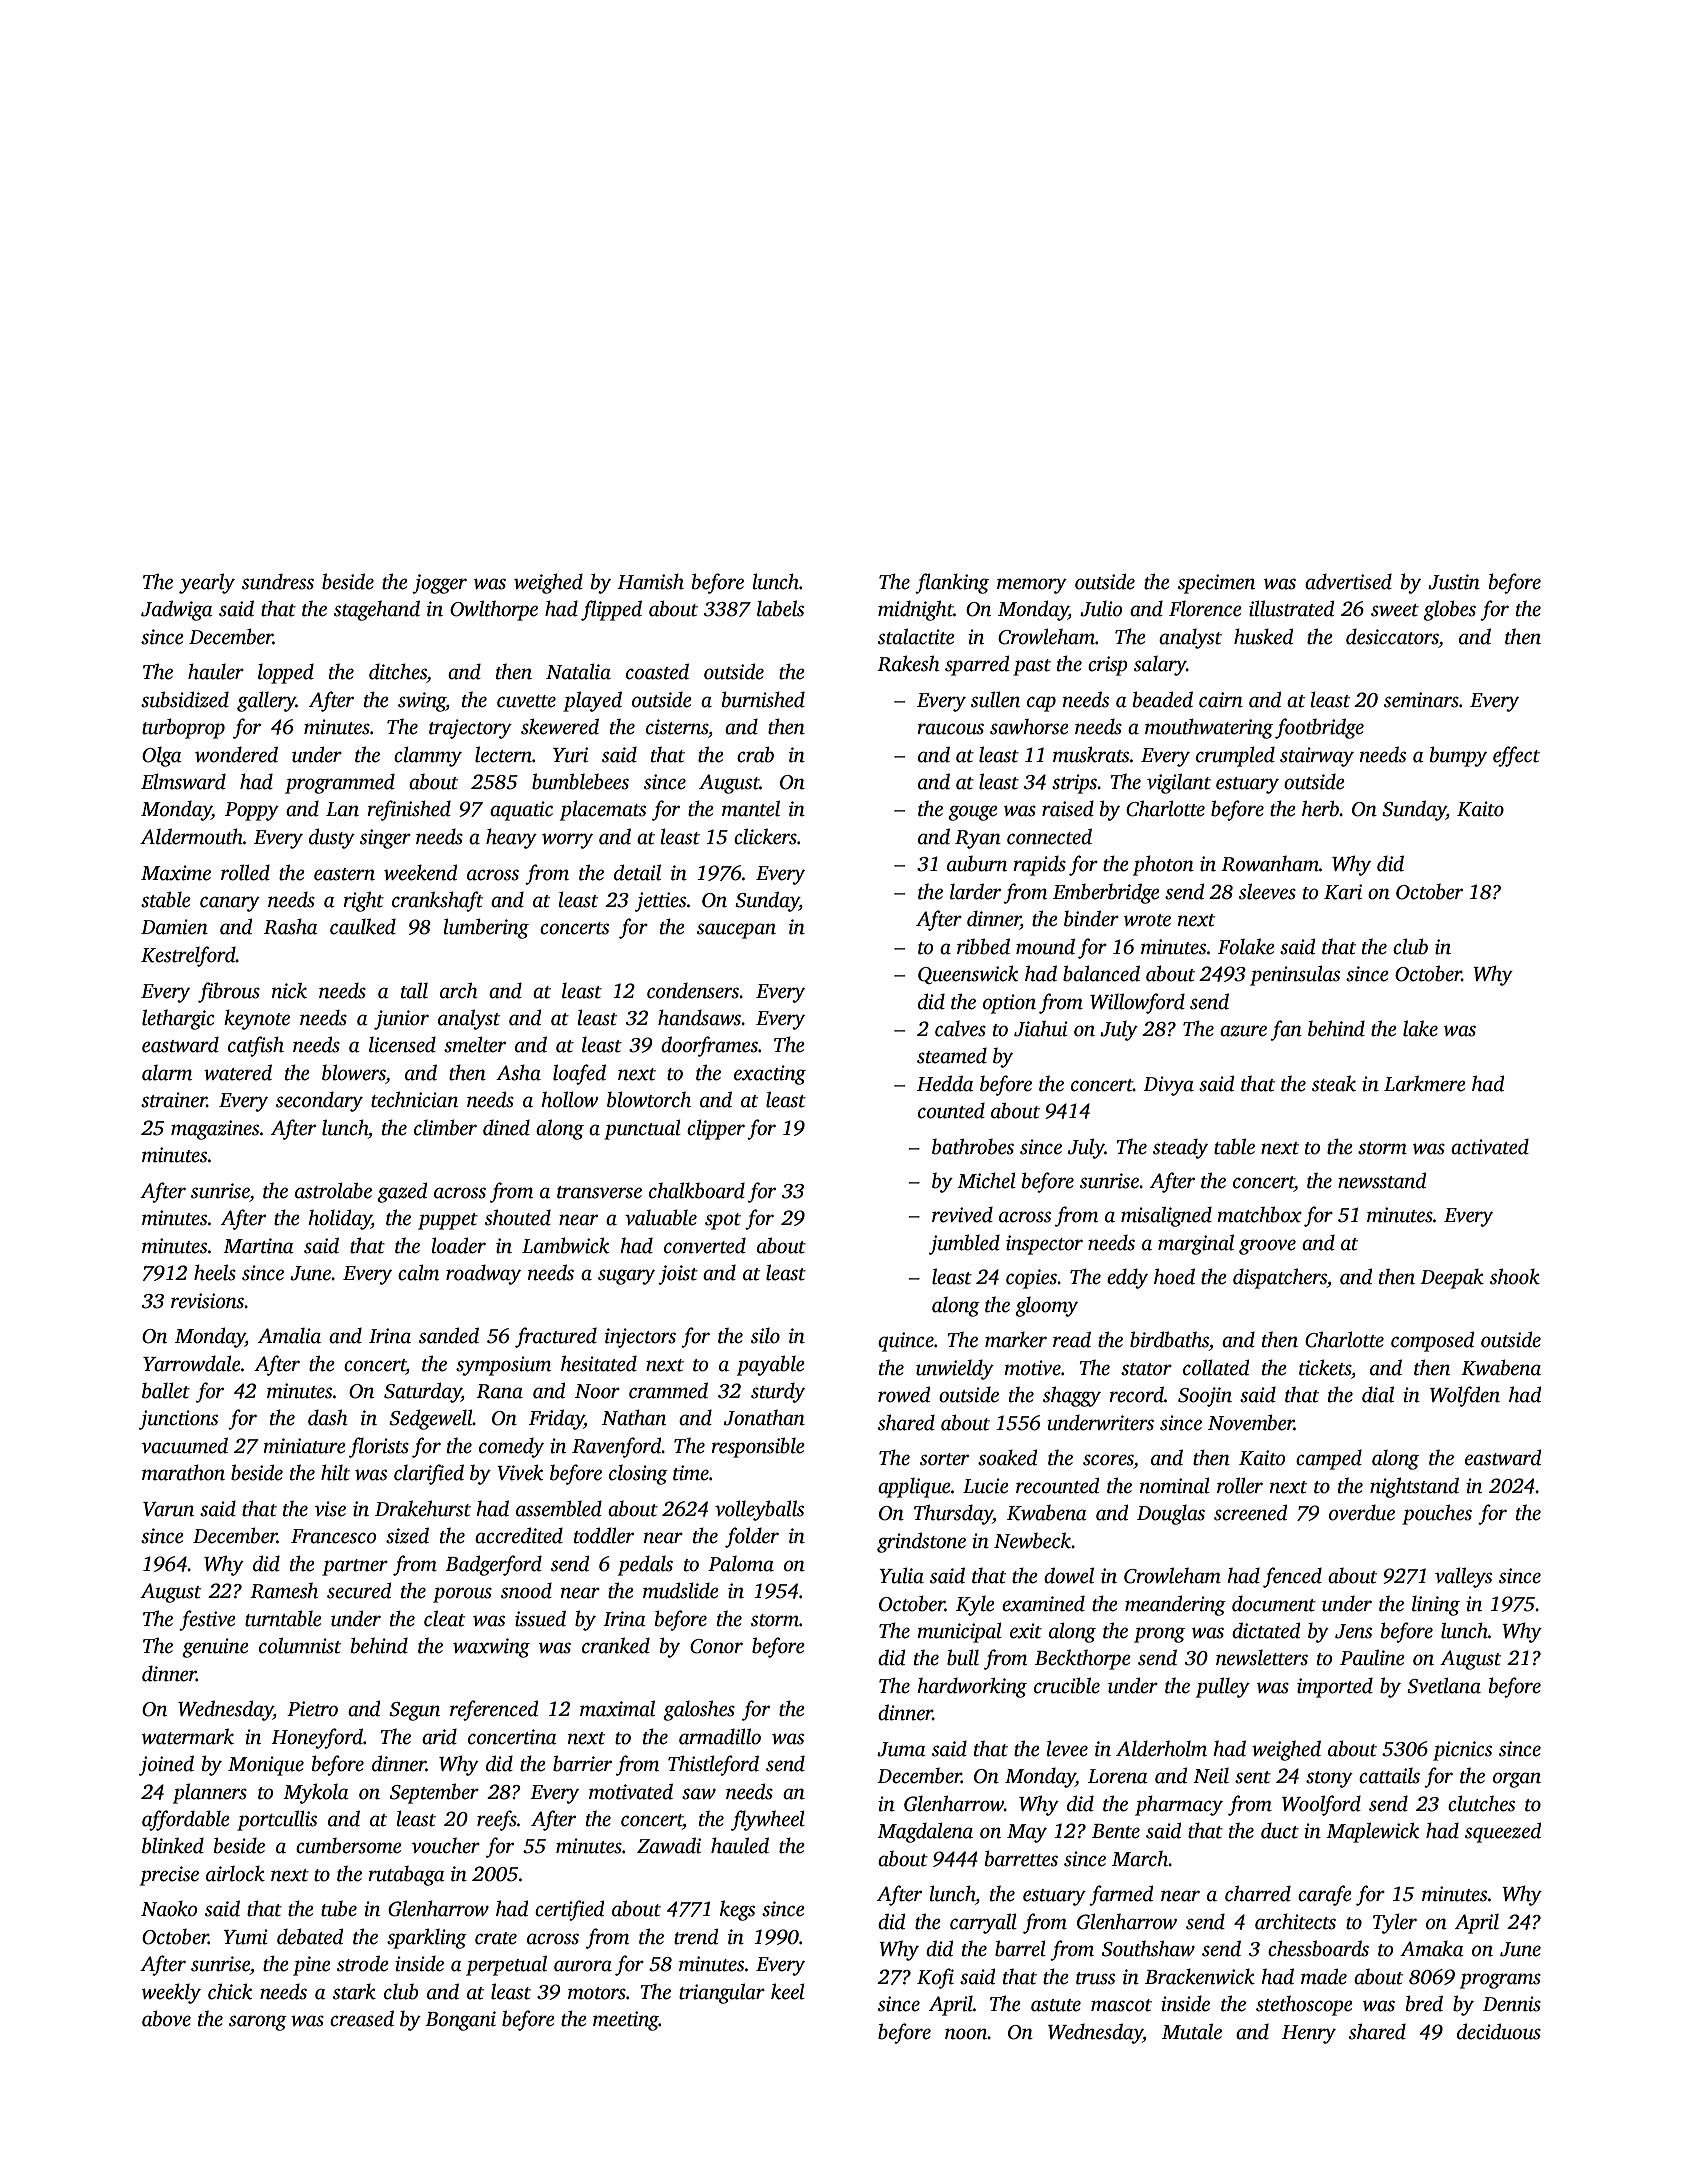 This screenshot has height=2178, width=1683. What do you see at coordinates (258, 2023) in the screenshot?
I see `sarong` at bounding box center [258, 2023].
